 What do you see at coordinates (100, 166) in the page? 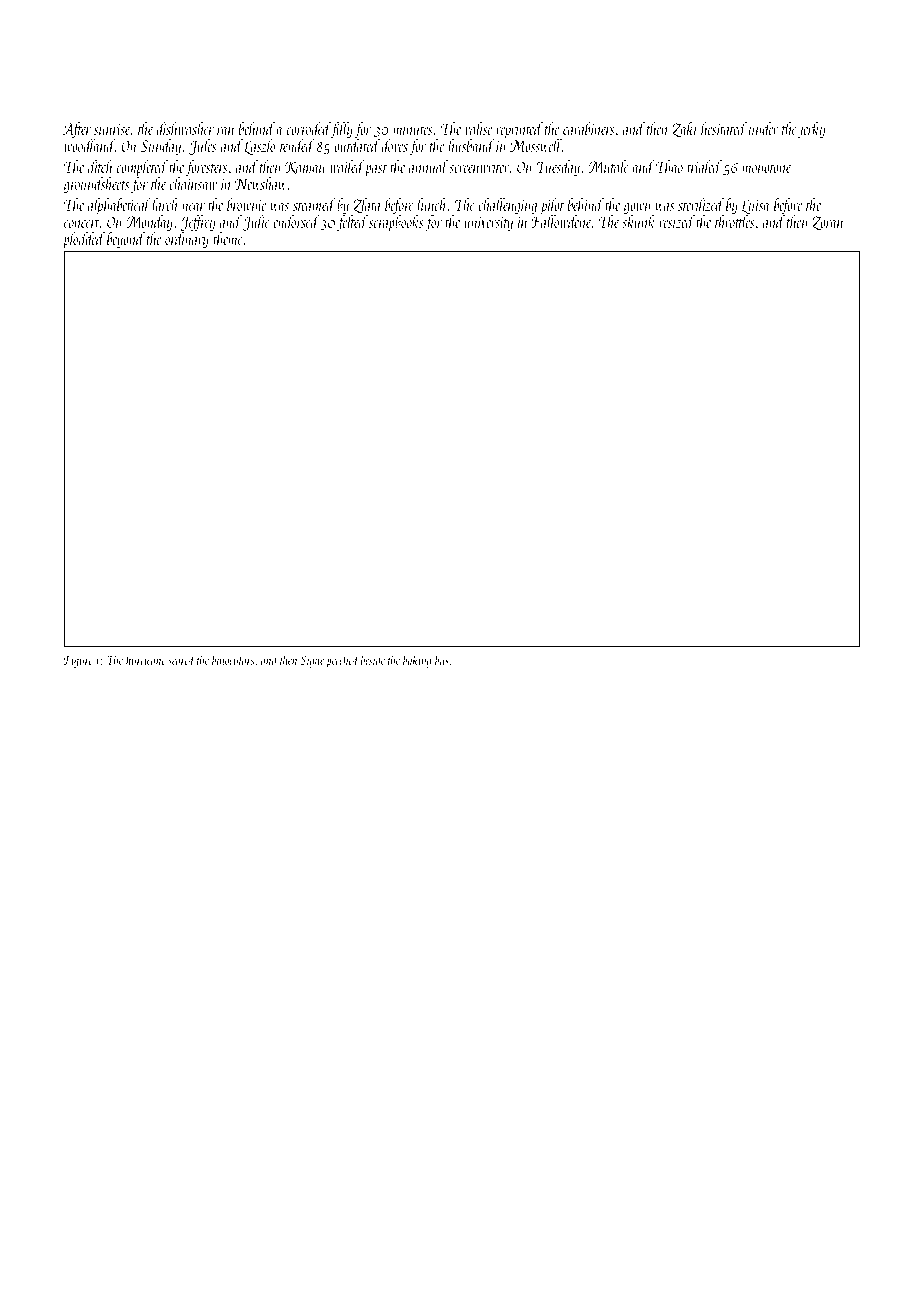
I see `ditch` at bounding box center [100, 166].
